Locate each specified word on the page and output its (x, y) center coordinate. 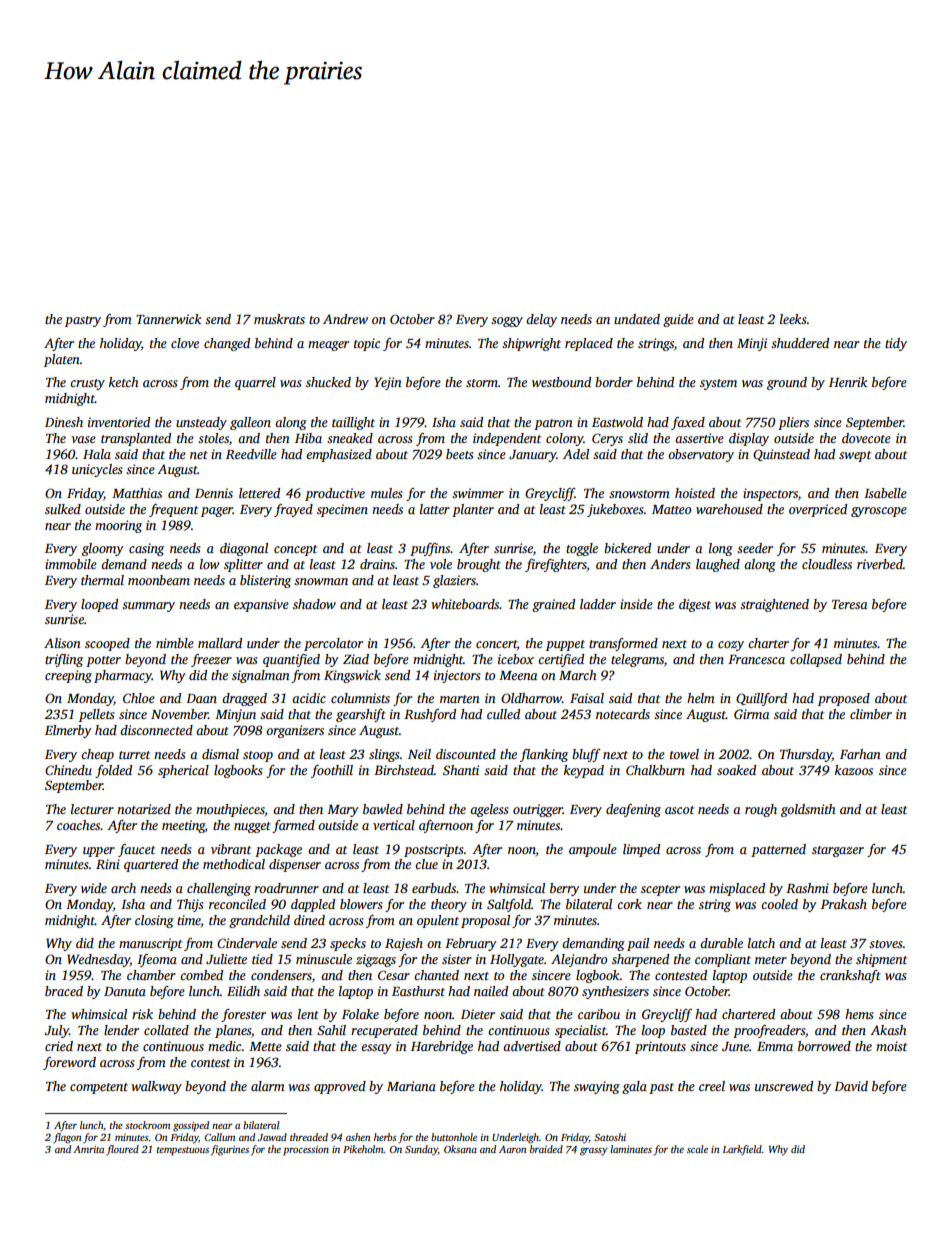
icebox (516, 659)
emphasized (339, 455)
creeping (68, 676)
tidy (896, 344)
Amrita (88, 1149)
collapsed (816, 660)
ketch (123, 382)
